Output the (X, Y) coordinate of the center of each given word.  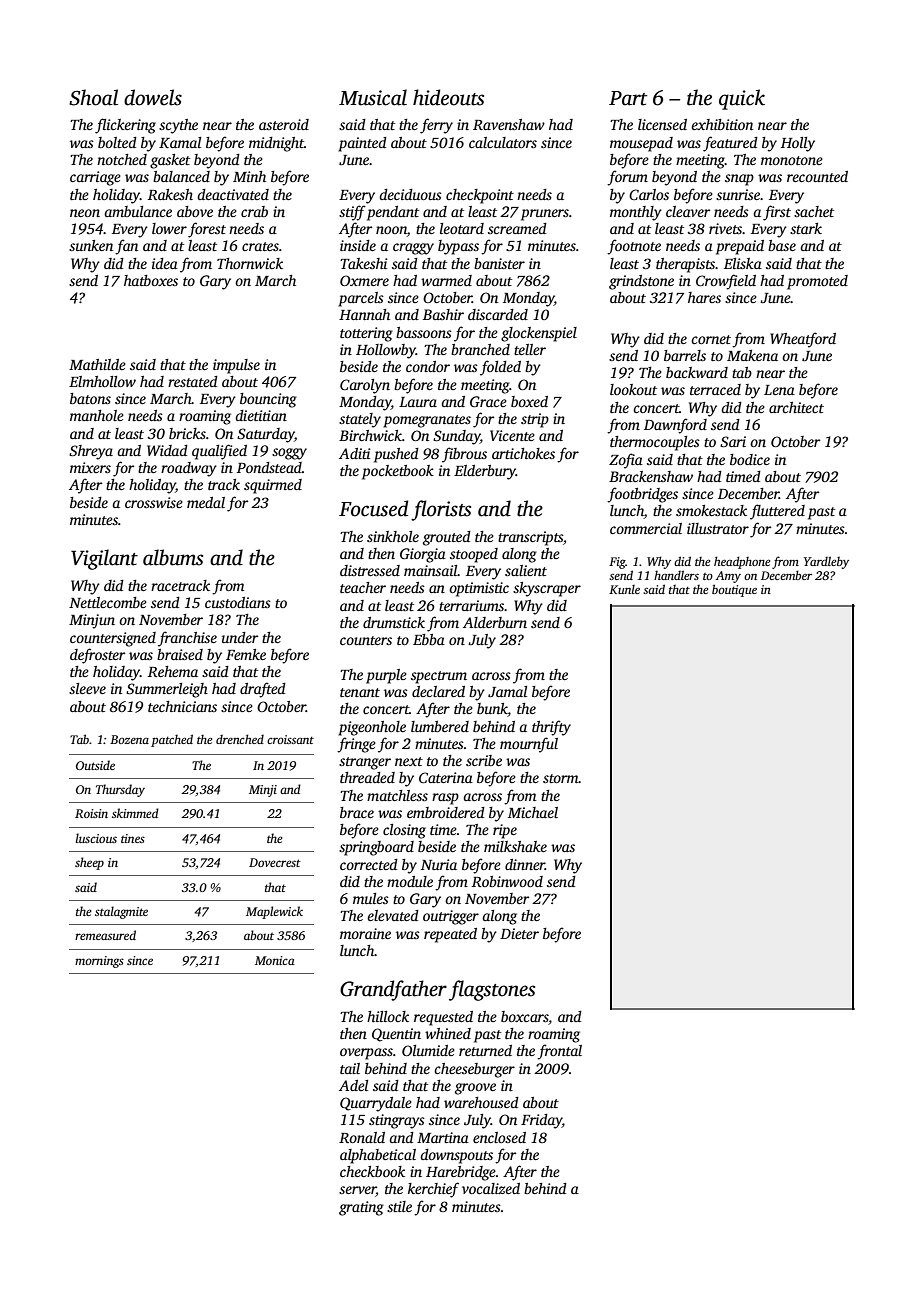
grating (361, 1208)
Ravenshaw (509, 124)
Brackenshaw (651, 476)
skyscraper (547, 589)
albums (173, 557)
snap (739, 180)
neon (85, 213)
